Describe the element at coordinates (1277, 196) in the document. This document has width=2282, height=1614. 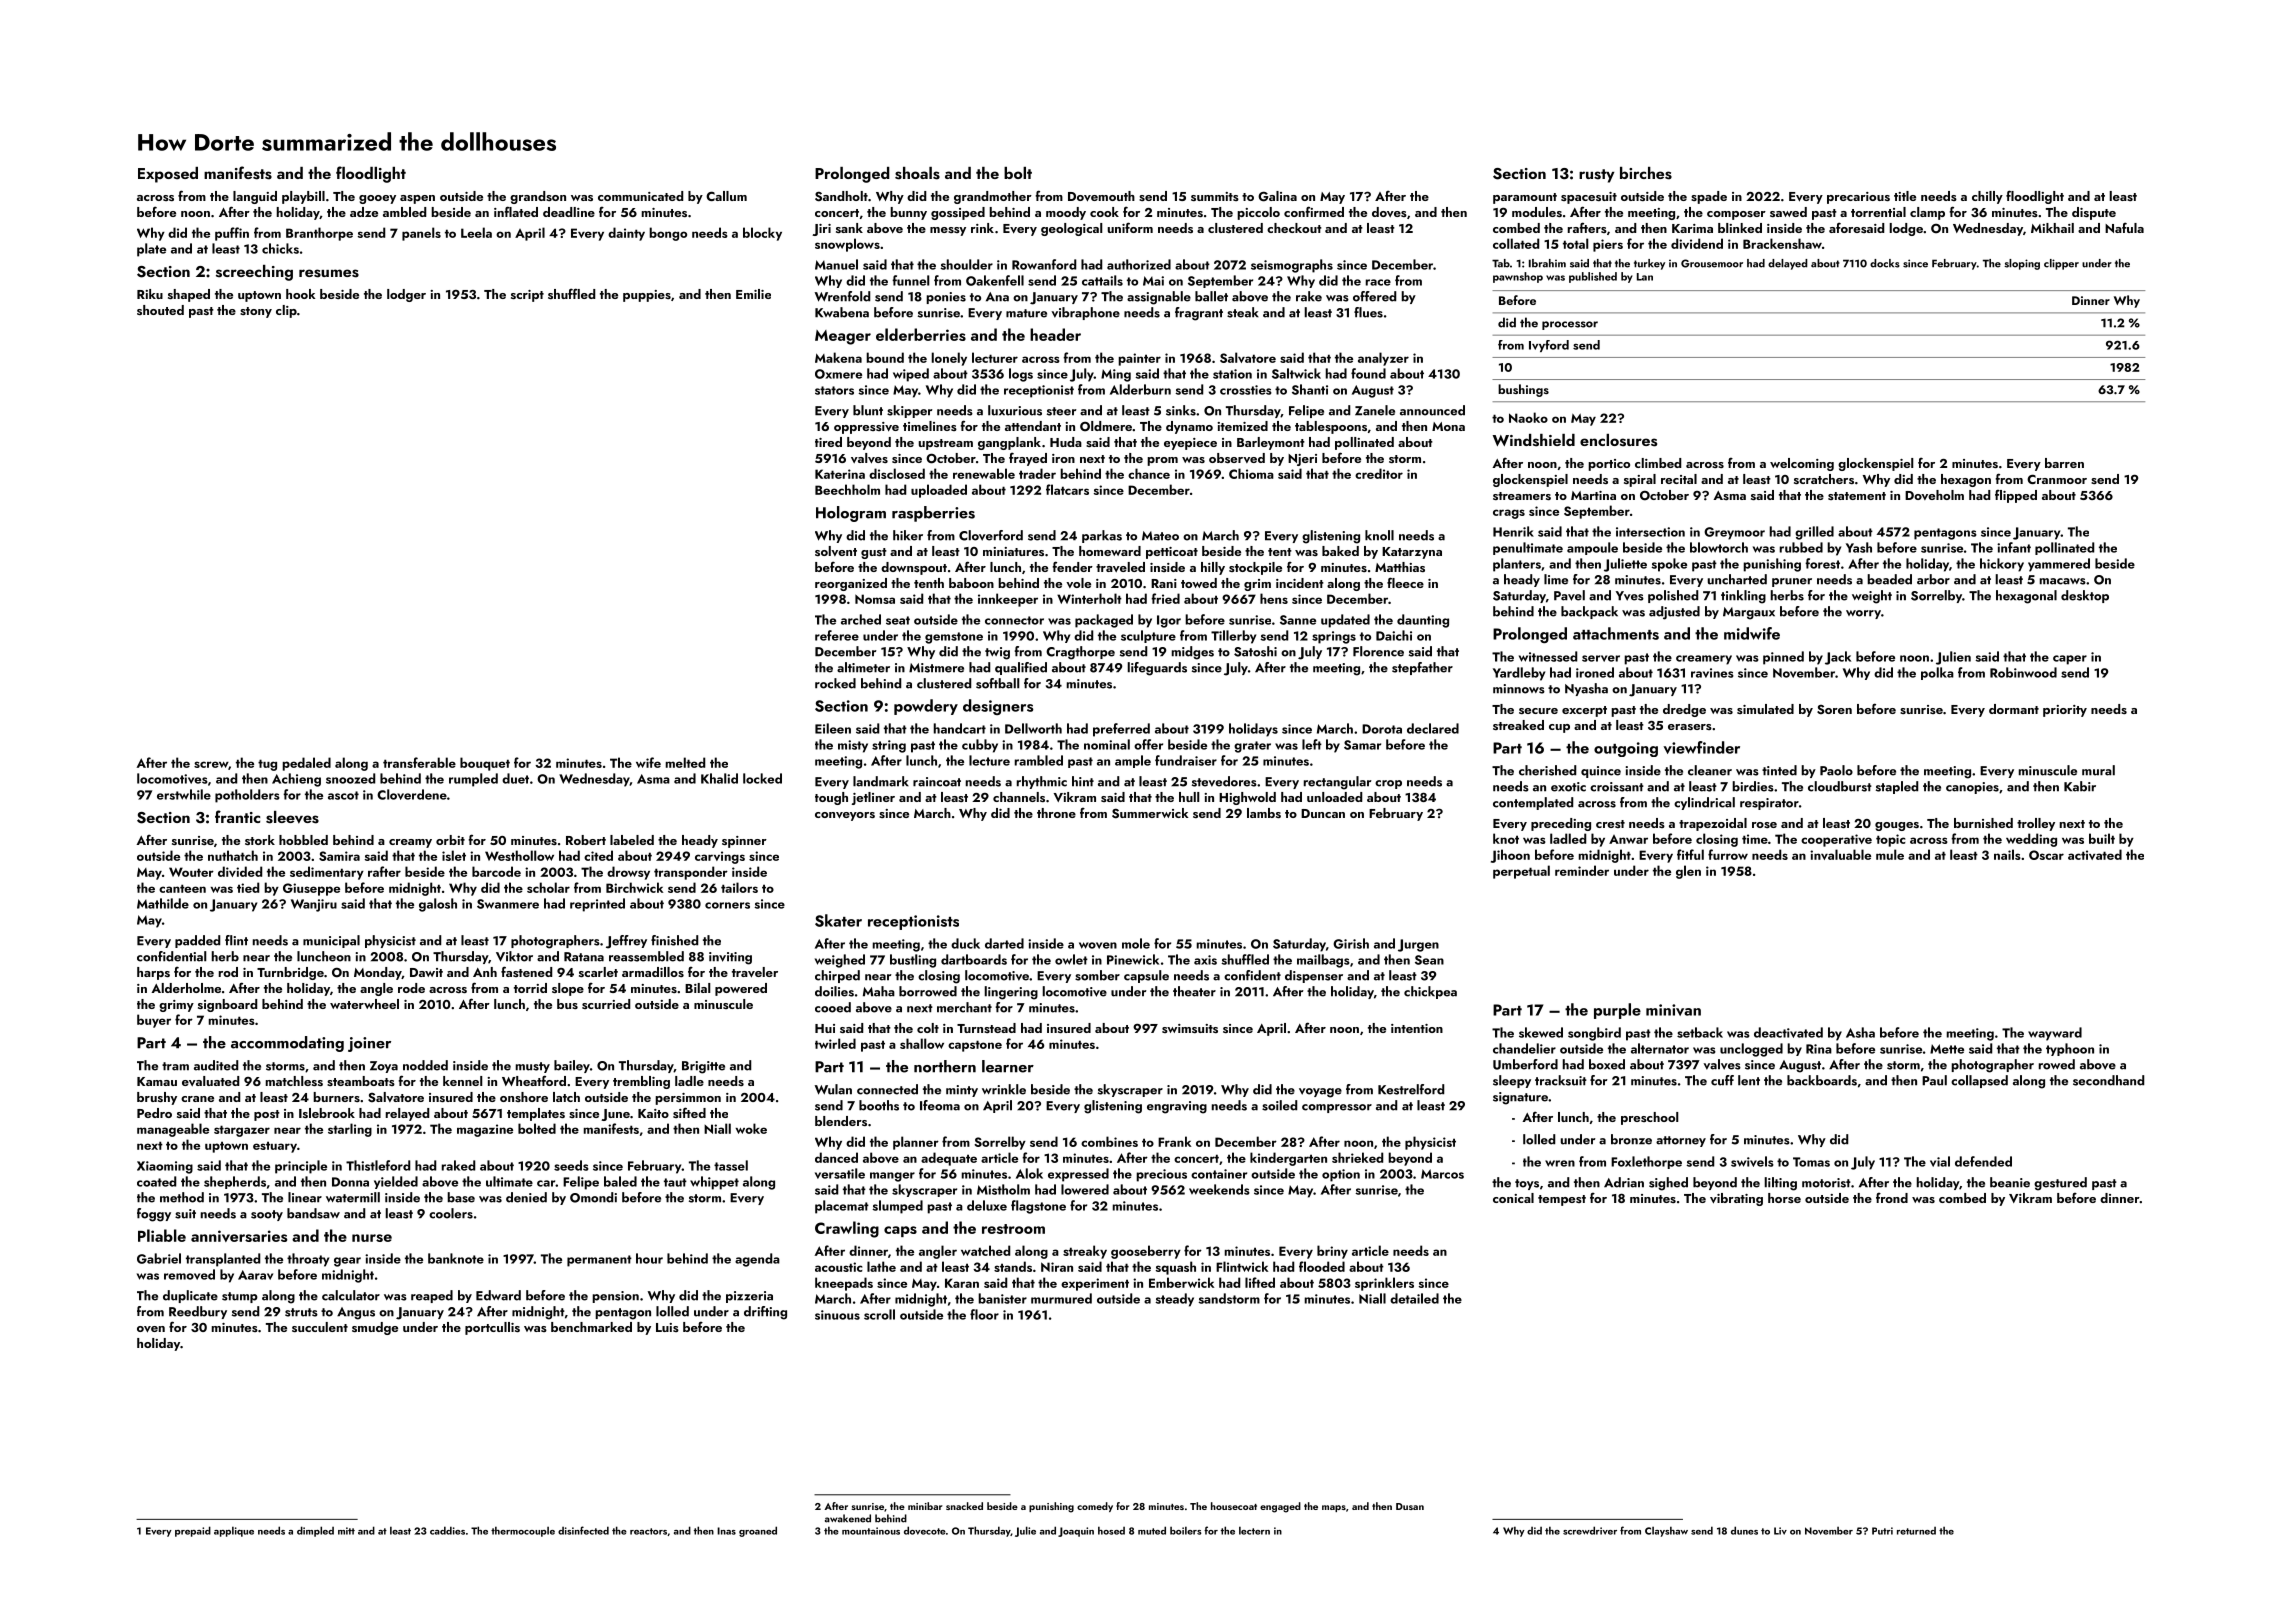
I see `Galina` at that location.
